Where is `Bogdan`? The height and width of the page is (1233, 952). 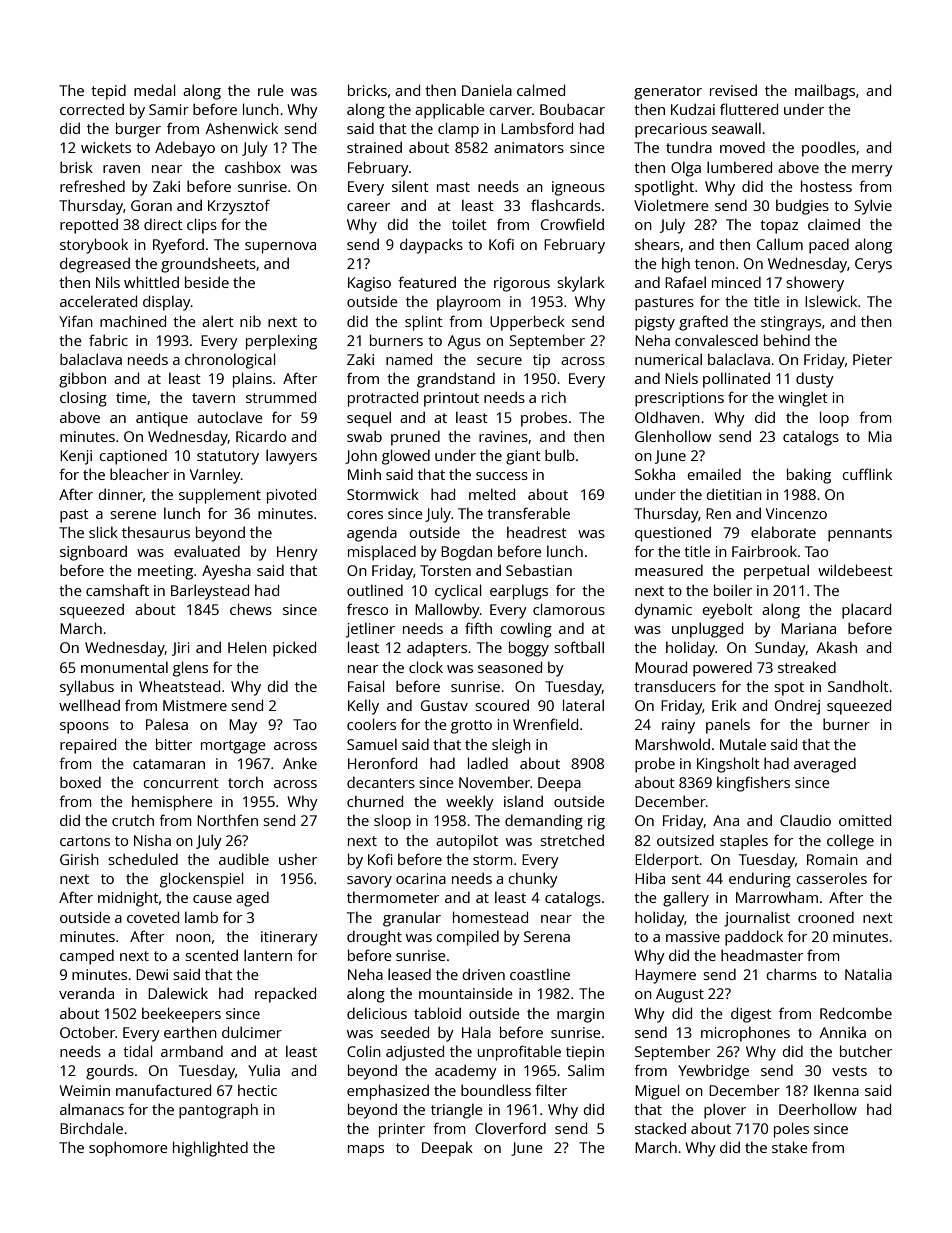
Bogdan is located at coordinates (466, 553).
